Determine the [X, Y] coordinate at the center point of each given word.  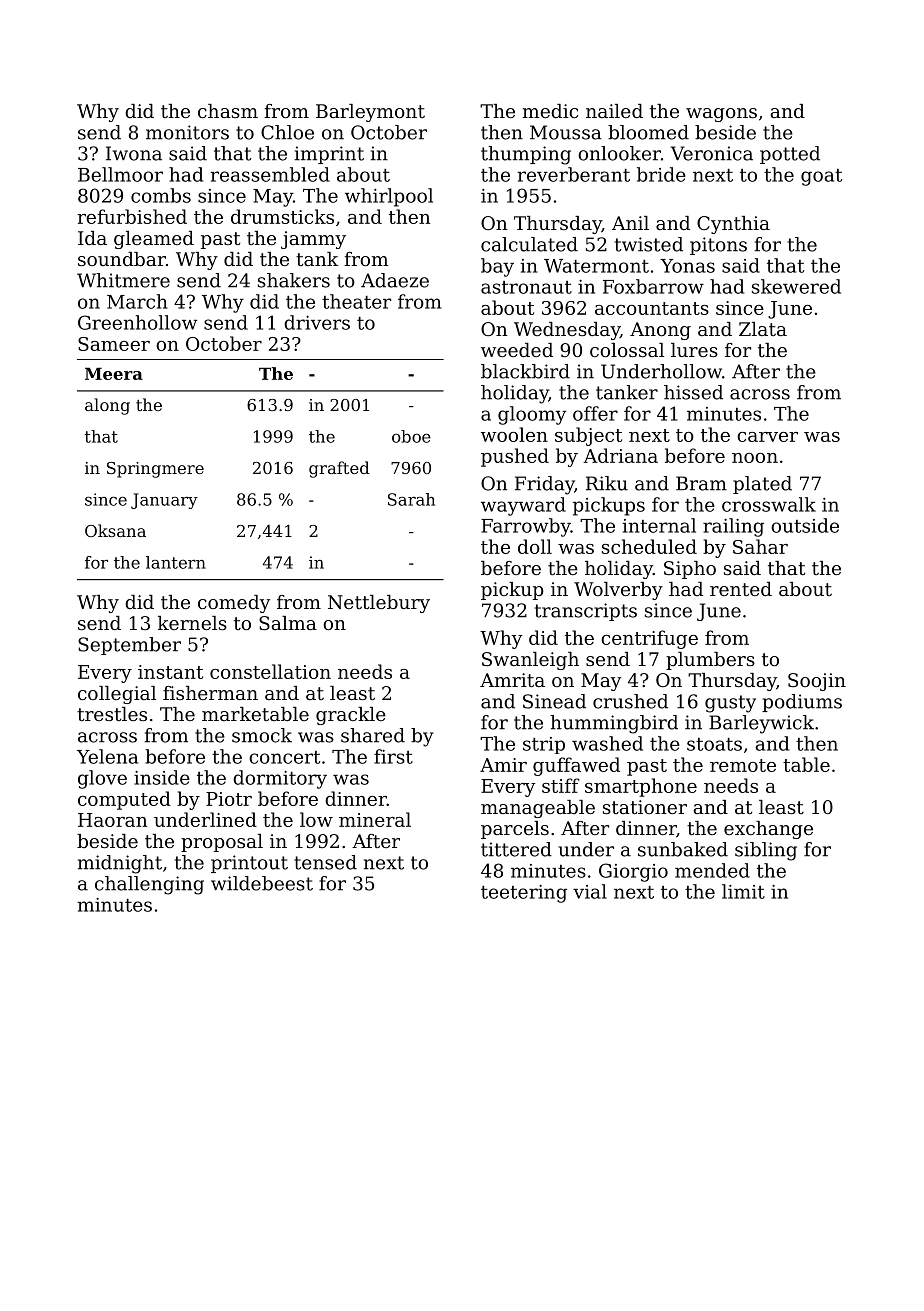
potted [790, 155]
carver [767, 437]
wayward [523, 506]
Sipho [690, 570]
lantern [176, 562]
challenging [149, 885]
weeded [517, 350]
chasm [228, 111]
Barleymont [370, 113]
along [107, 406]
